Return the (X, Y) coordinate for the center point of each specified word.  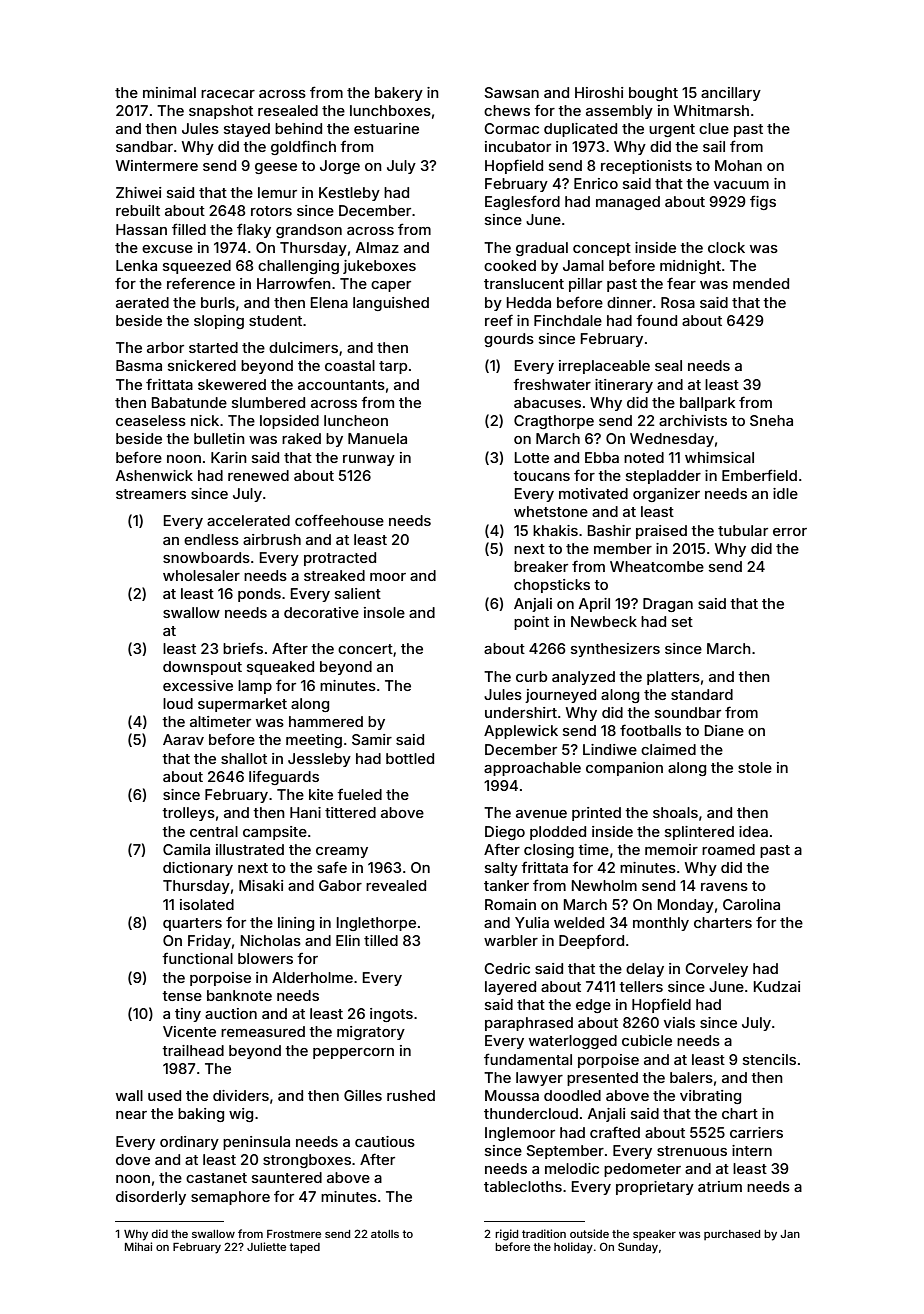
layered (510, 988)
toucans (541, 476)
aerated (142, 302)
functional (197, 958)
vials (679, 1022)
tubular (743, 530)
